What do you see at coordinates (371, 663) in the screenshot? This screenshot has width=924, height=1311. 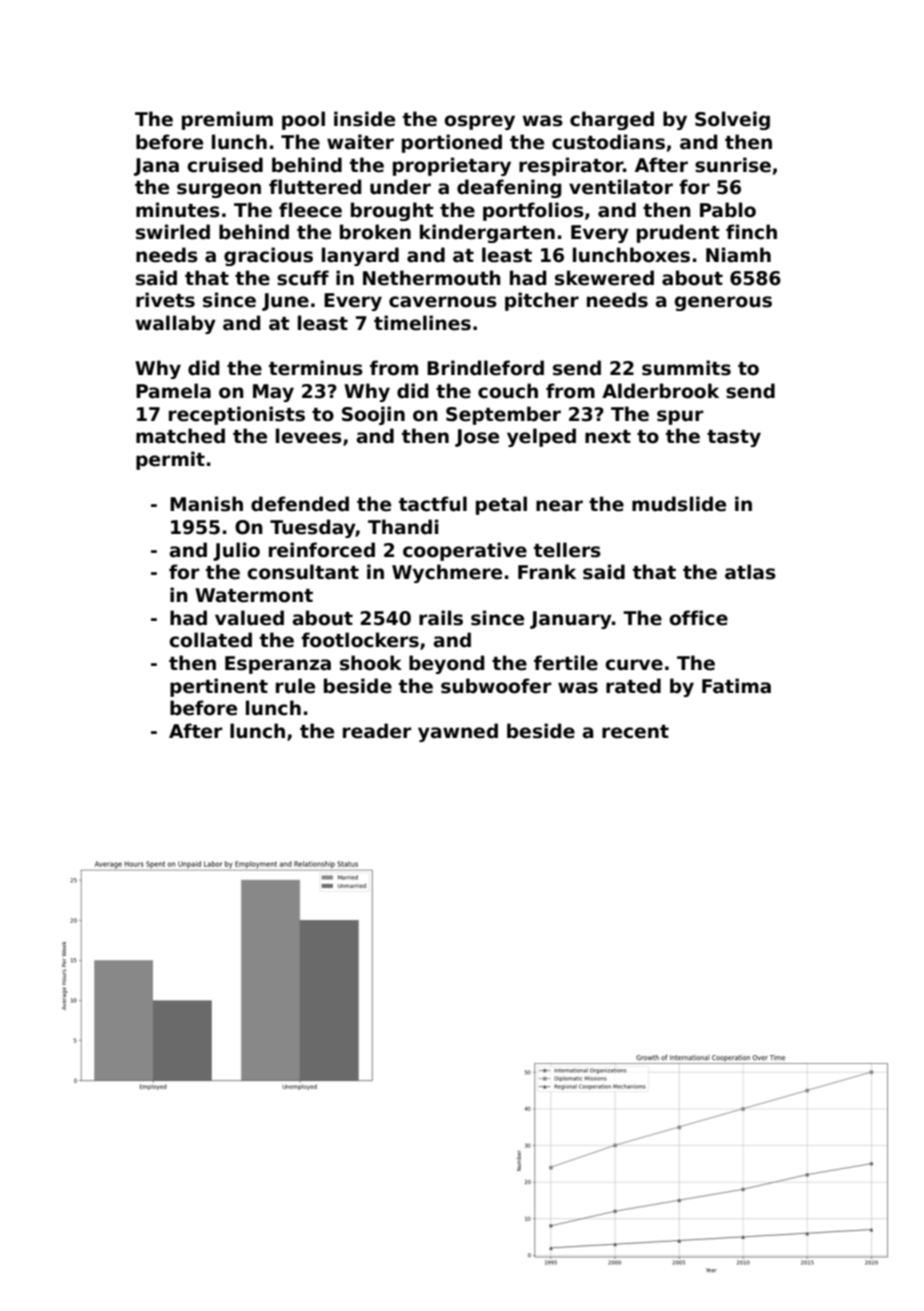 I see `shook` at bounding box center [371, 663].
